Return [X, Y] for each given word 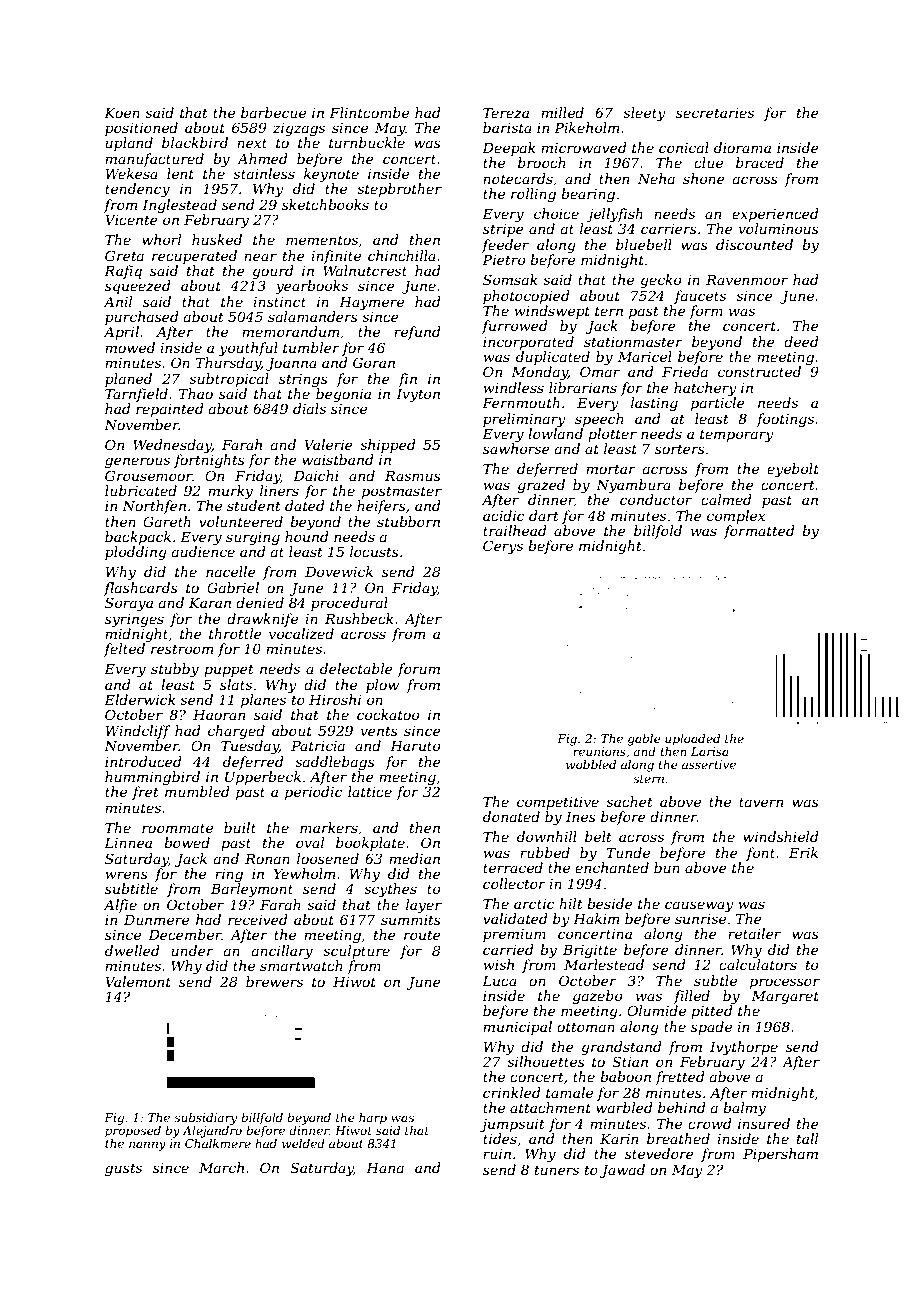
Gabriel [233, 587]
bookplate [370, 844]
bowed [187, 842]
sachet [629, 801]
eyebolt [793, 470]
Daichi [316, 475]
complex [736, 517]
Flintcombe [369, 112]
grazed [541, 486]
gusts [123, 1169]
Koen [122, 113]
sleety [644, 114]
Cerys [503, 547]
